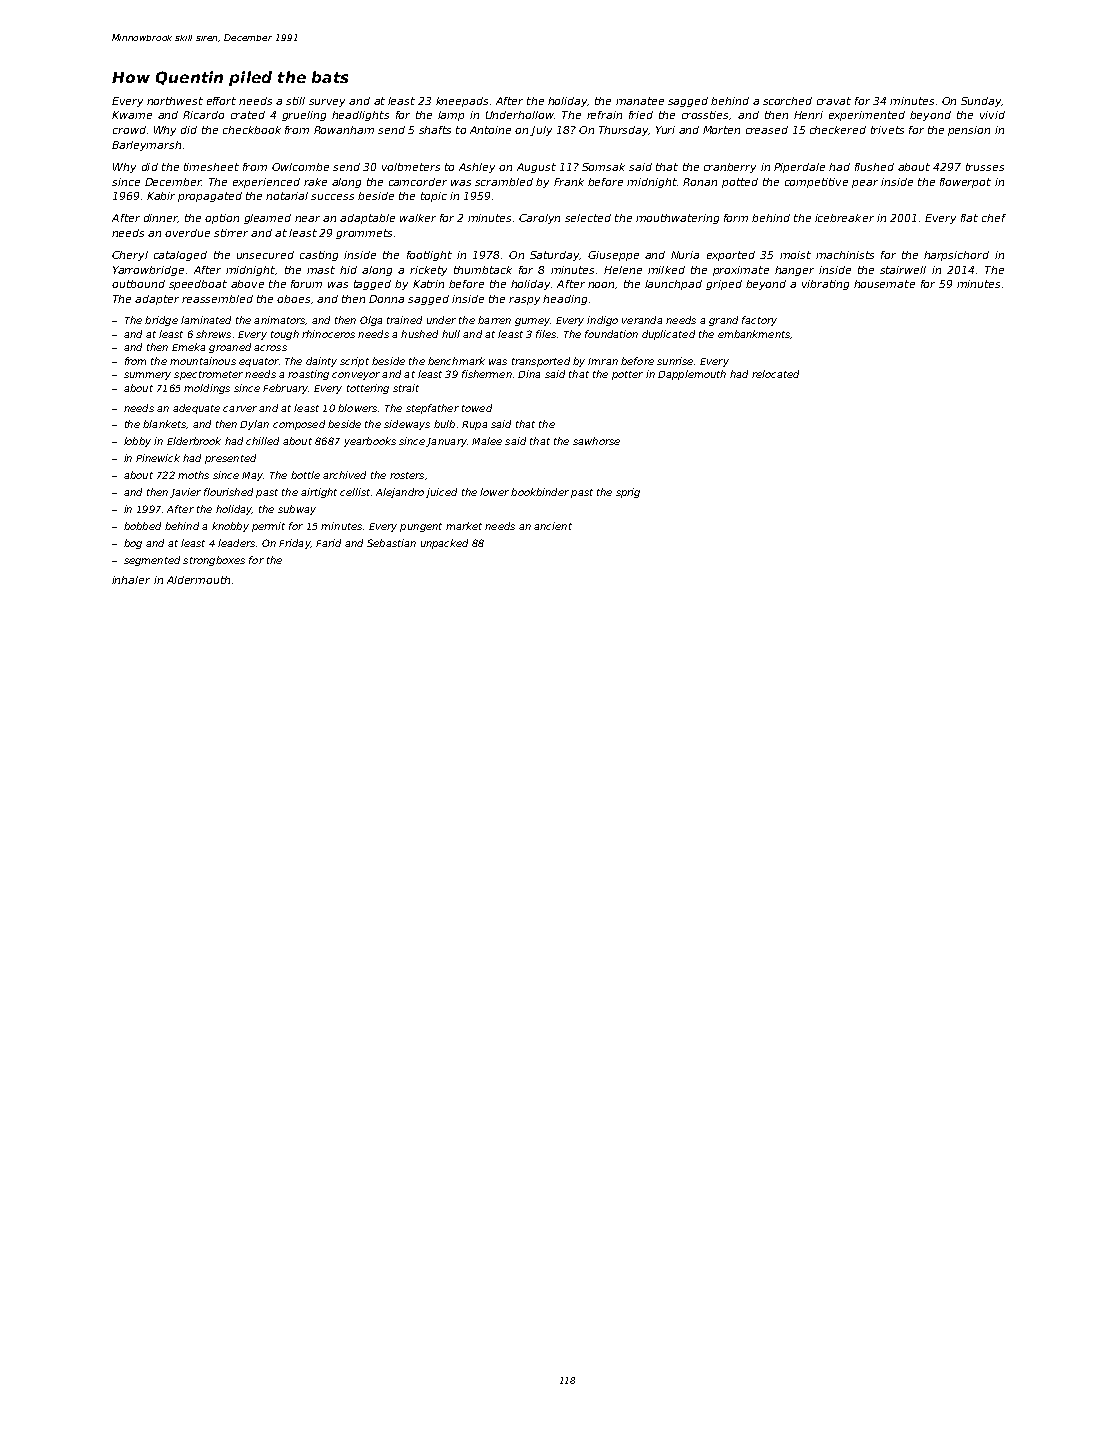 This screenshot has height=1446, width=1117. Describe the element at coordinates (845, 255) in the screenshot. I see `machinists` at that location.
